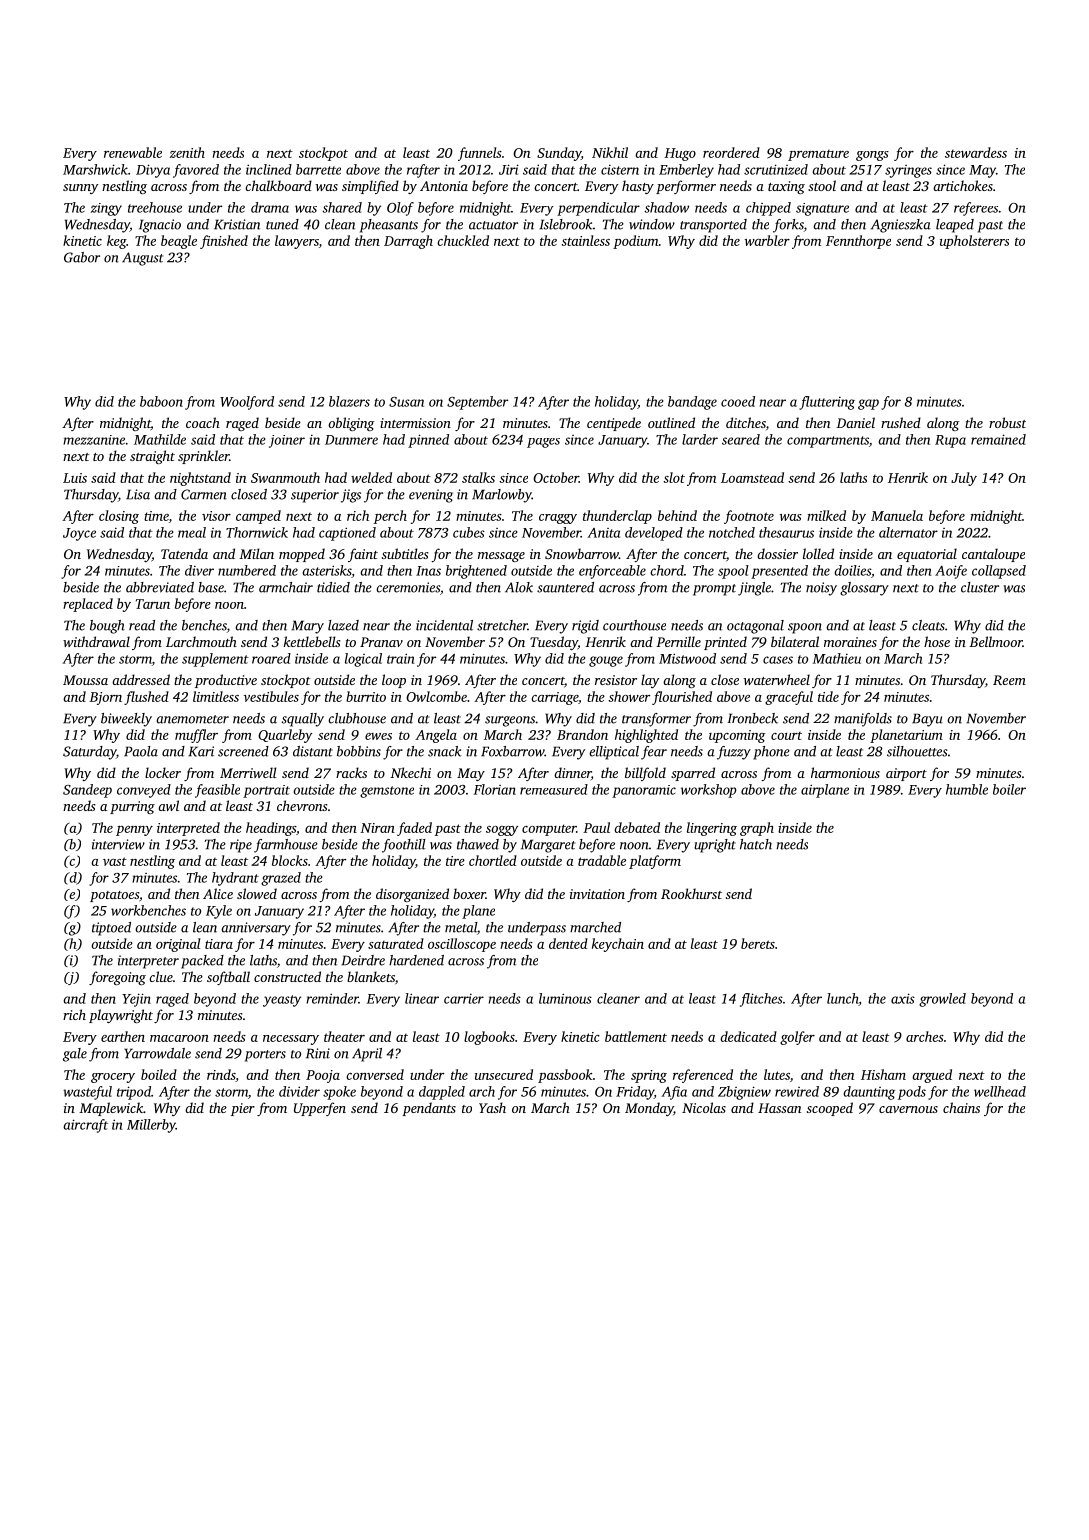 Image resolution: width=1089 pixels, height=1540 pixels. What do you see at coordinates (566, 224) in the screenshot?
I see `Islebrook` at bounding box center [566, 224].
